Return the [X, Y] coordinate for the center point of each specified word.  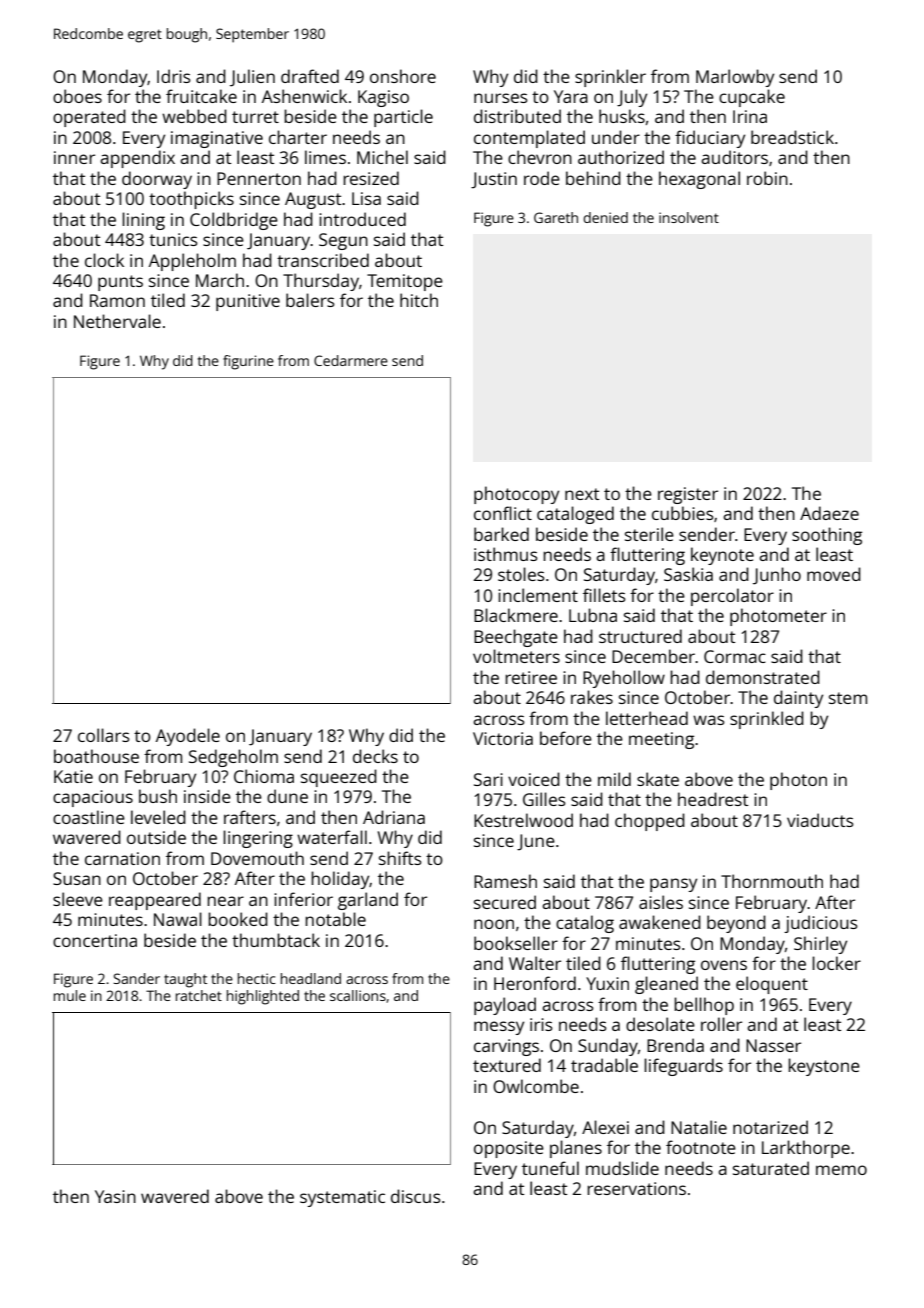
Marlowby [735, 78]
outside [156, 837]
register [688, 495]
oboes [77, 96]
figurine [248, 362]
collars [104, 735]
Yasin [115, 1196]
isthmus [506, 554]
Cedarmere [351, 360]
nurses [501, 98]
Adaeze [829, 513]
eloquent [772, 985]
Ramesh [505, 881]
